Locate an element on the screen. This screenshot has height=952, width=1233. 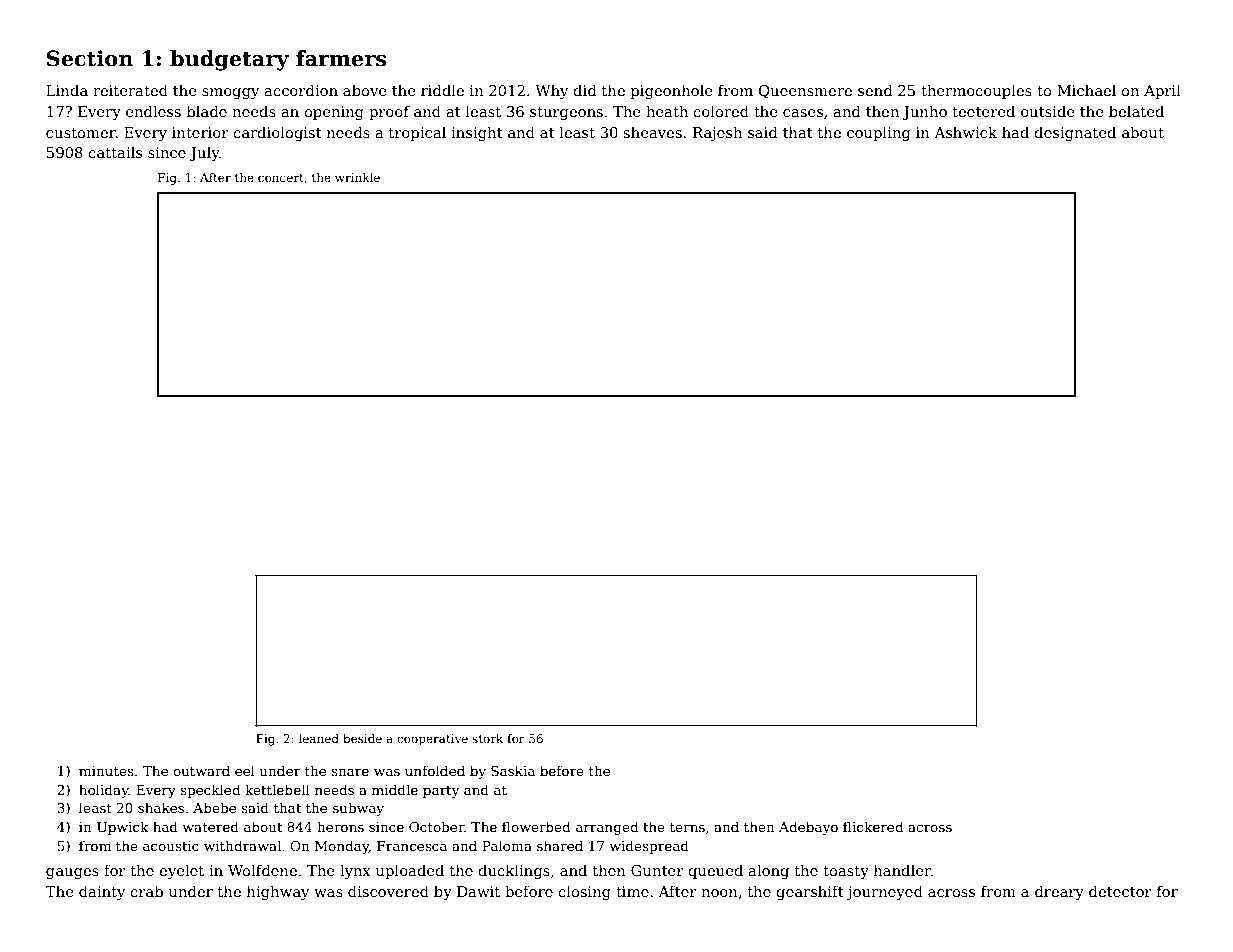
stork is located at coordinates (487, 738).
